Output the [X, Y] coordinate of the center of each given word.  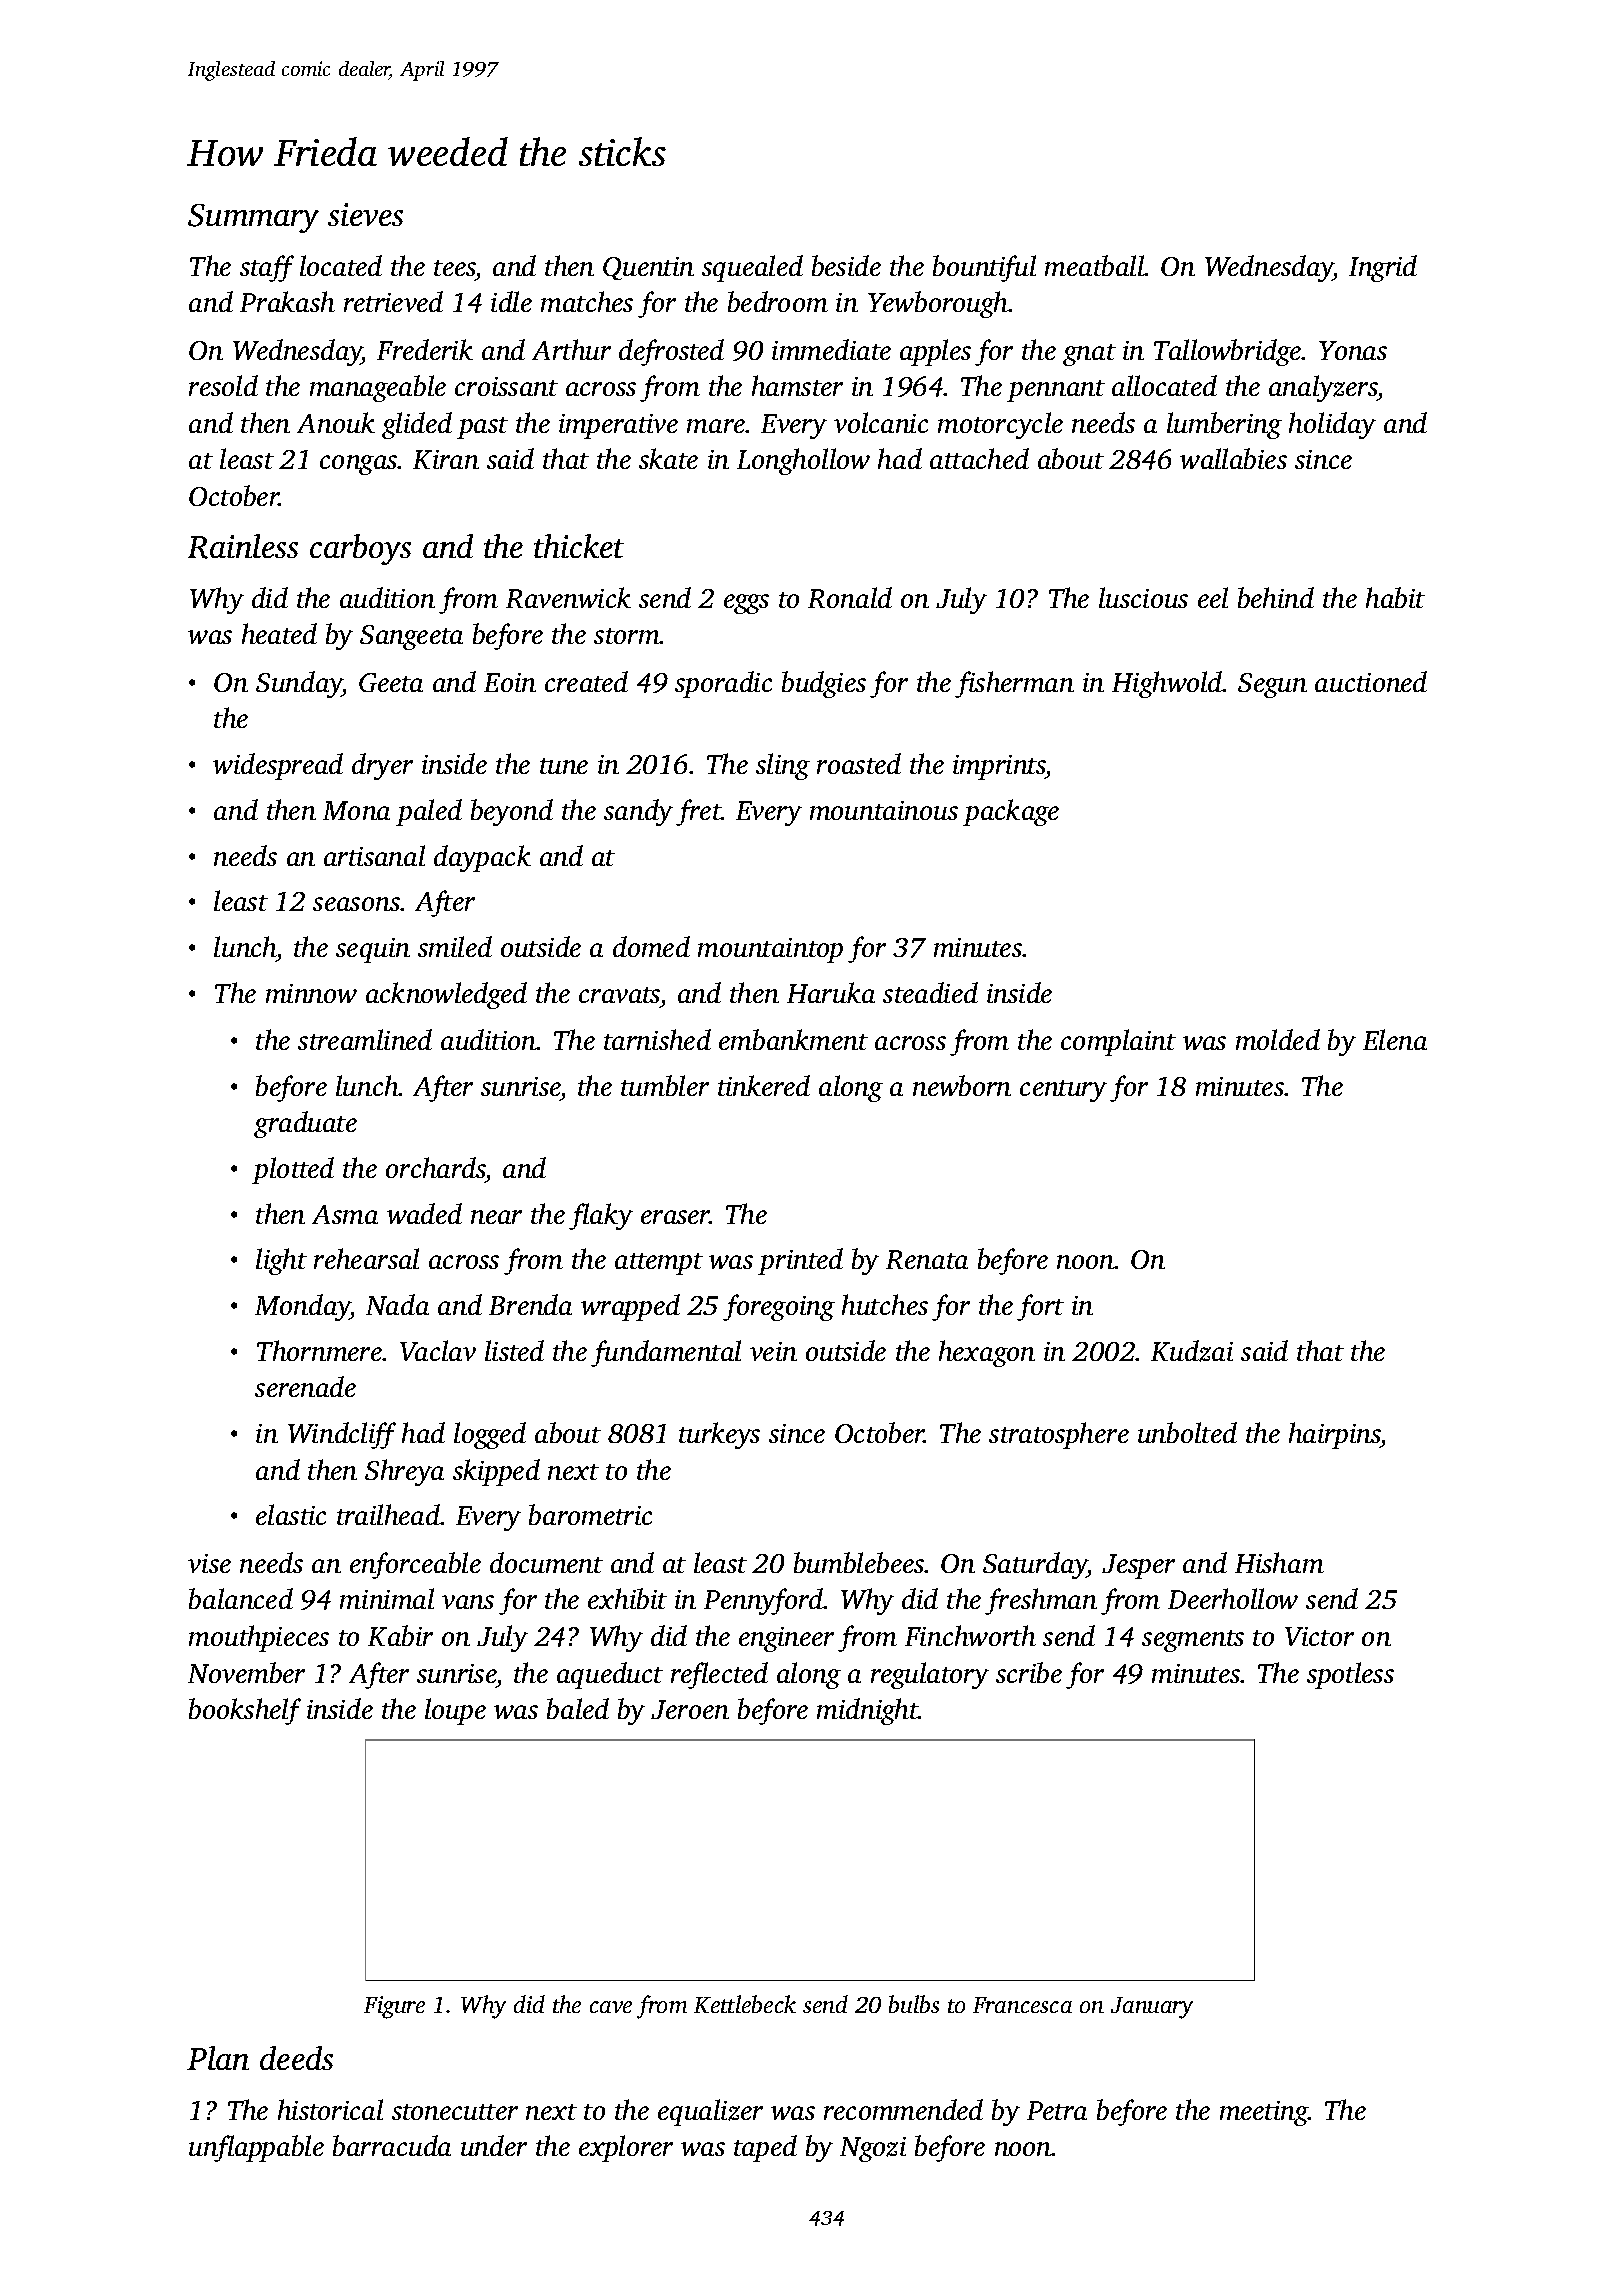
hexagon [987, 1353]
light [281, 1261]
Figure [394, 2007]
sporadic [723, 684]
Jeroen [690, 1709]
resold [223, 385]
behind [1276, 597]
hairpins [1334, 1435]
